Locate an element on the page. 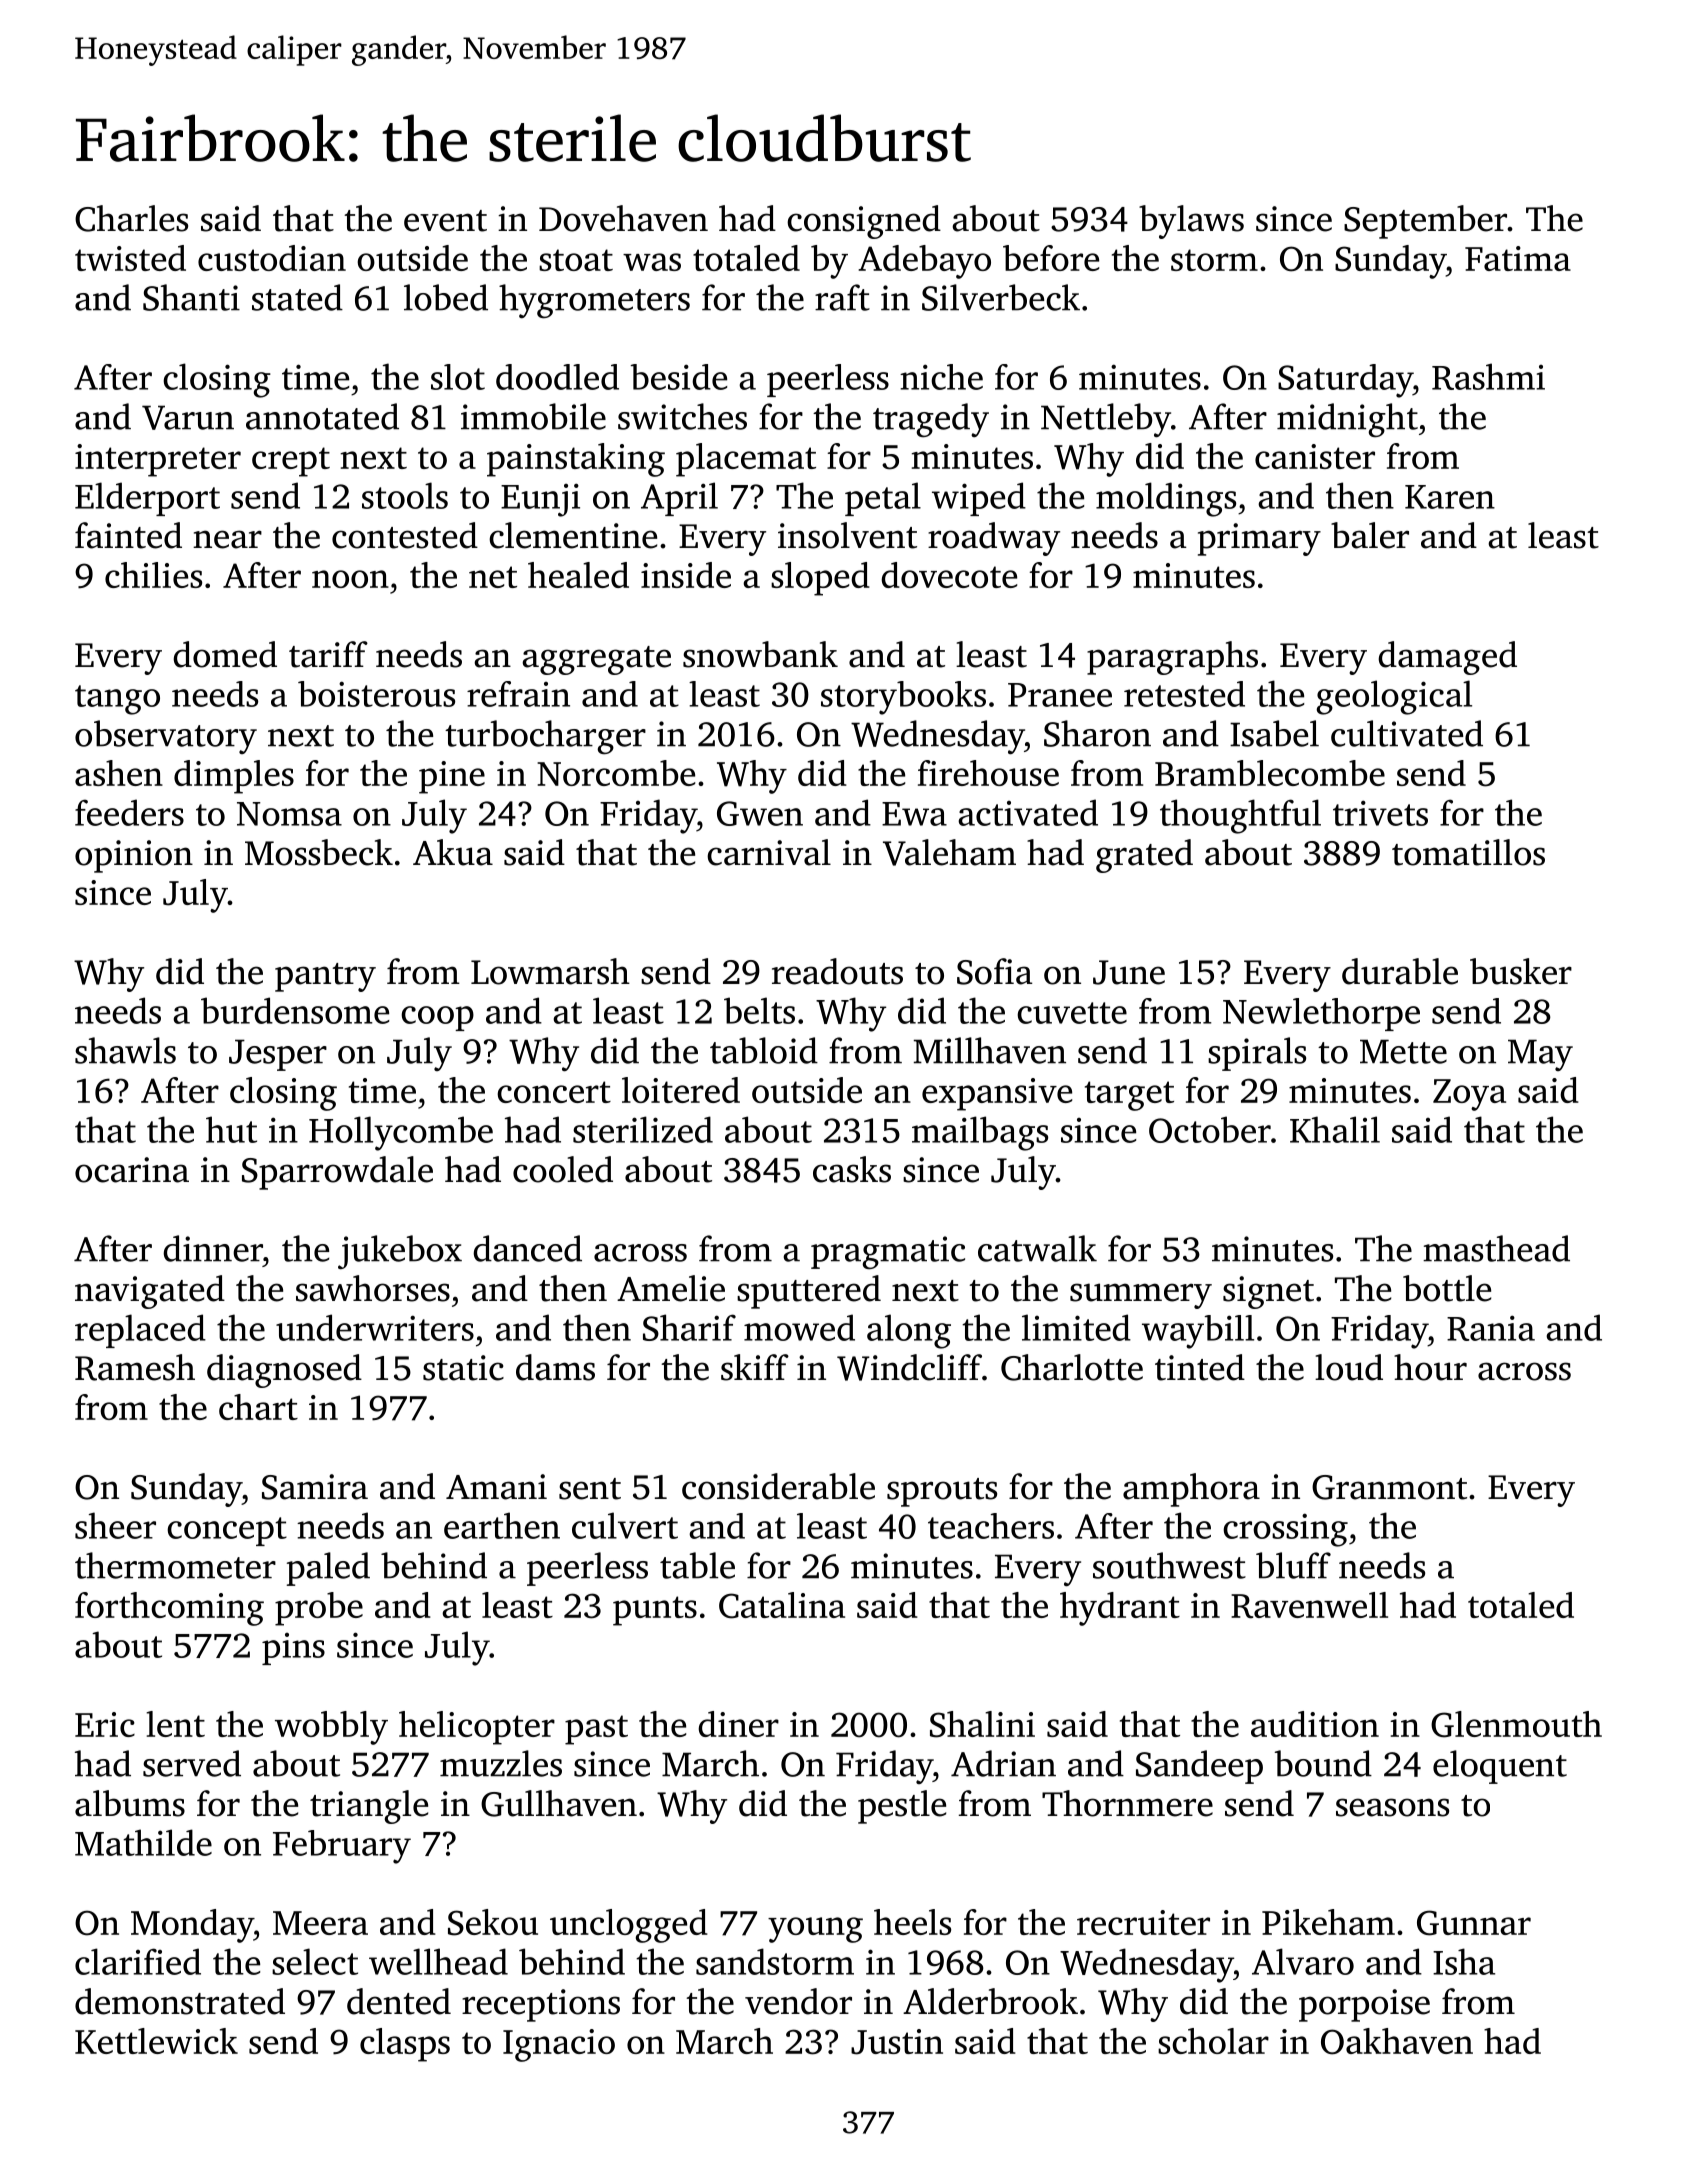  roadway is located at coordinates (994, 539).
